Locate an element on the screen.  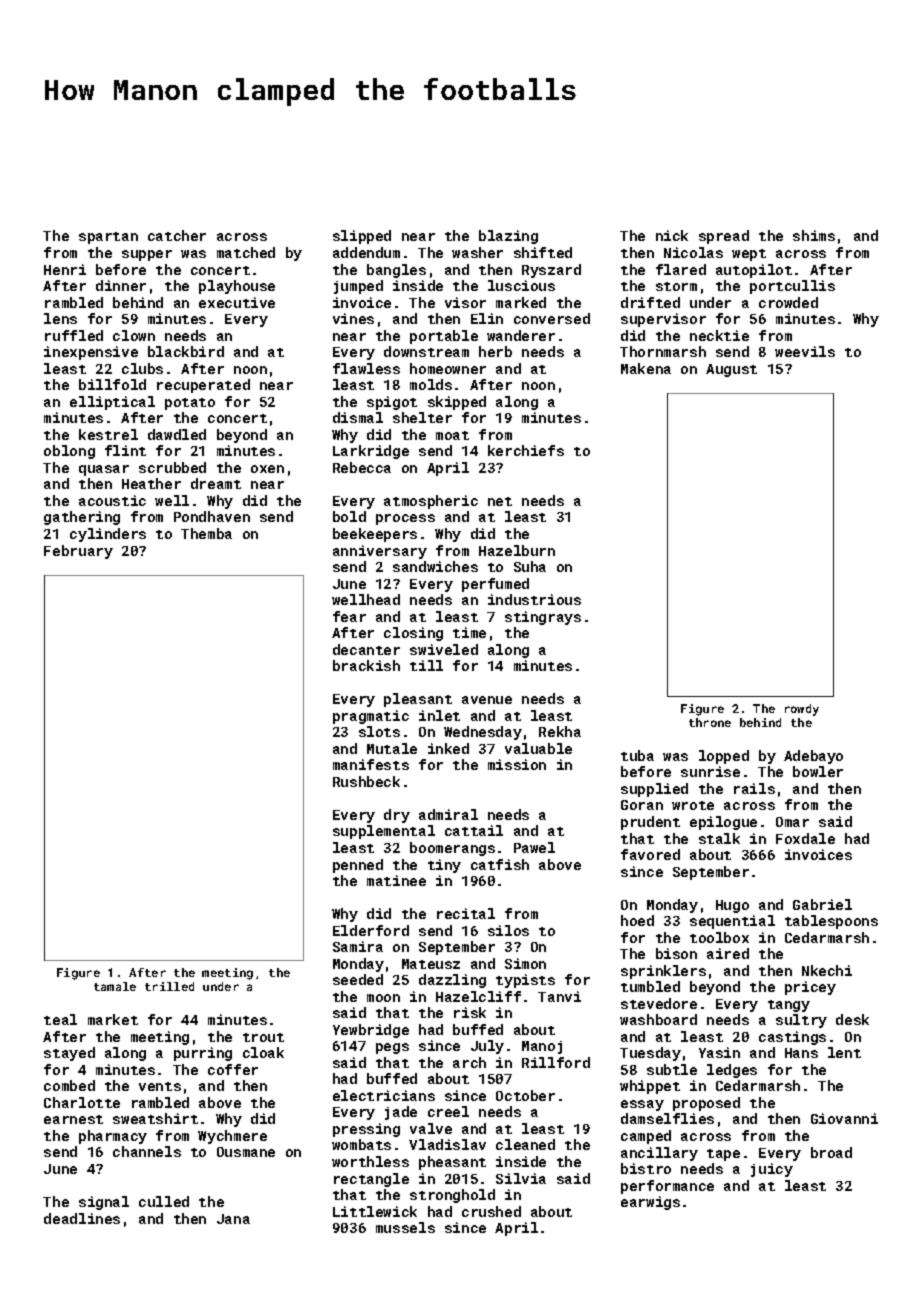
portcullis is located at coordinates (792, 287).
